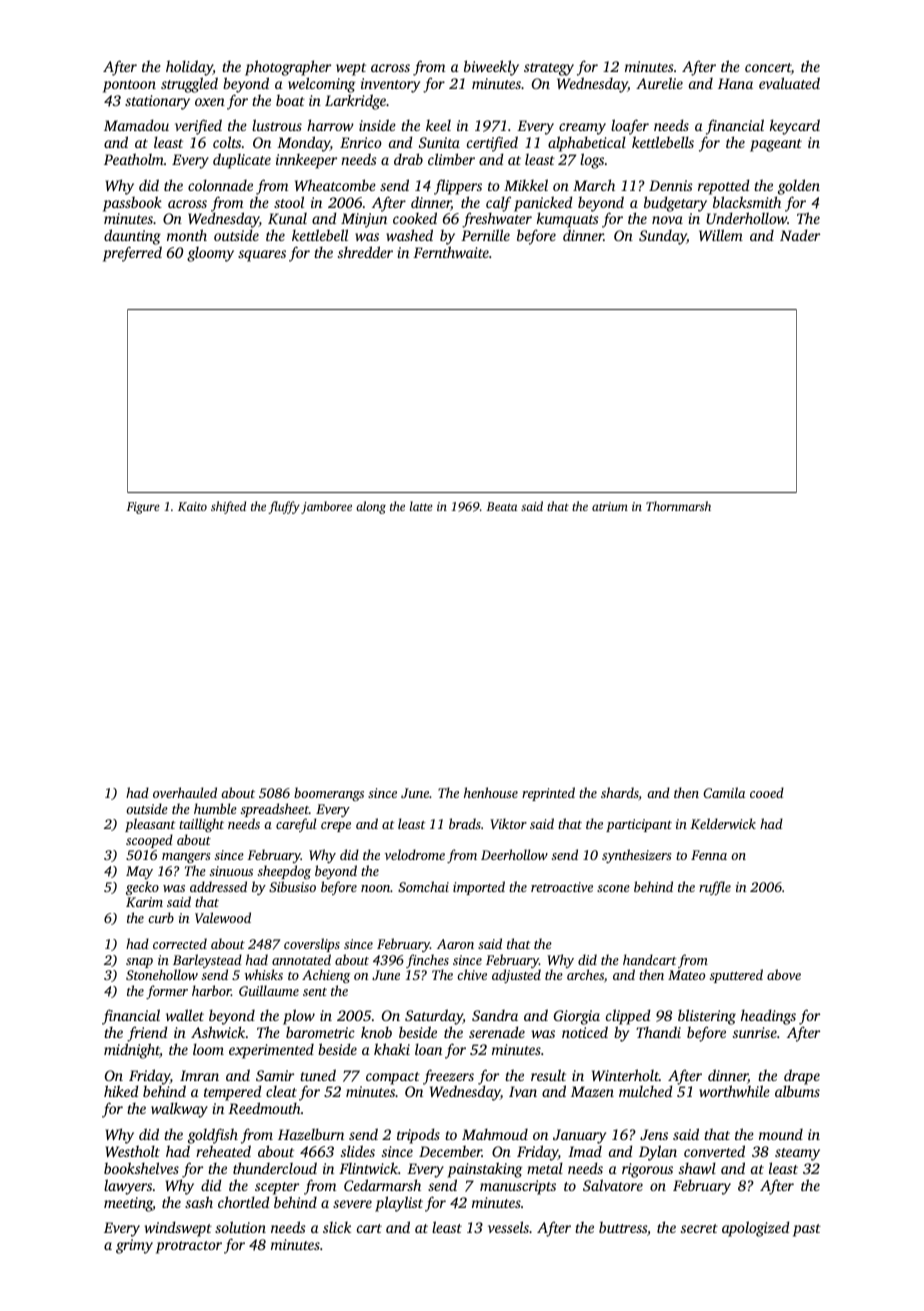  I want to click on overhauled, so click(185, 792).
